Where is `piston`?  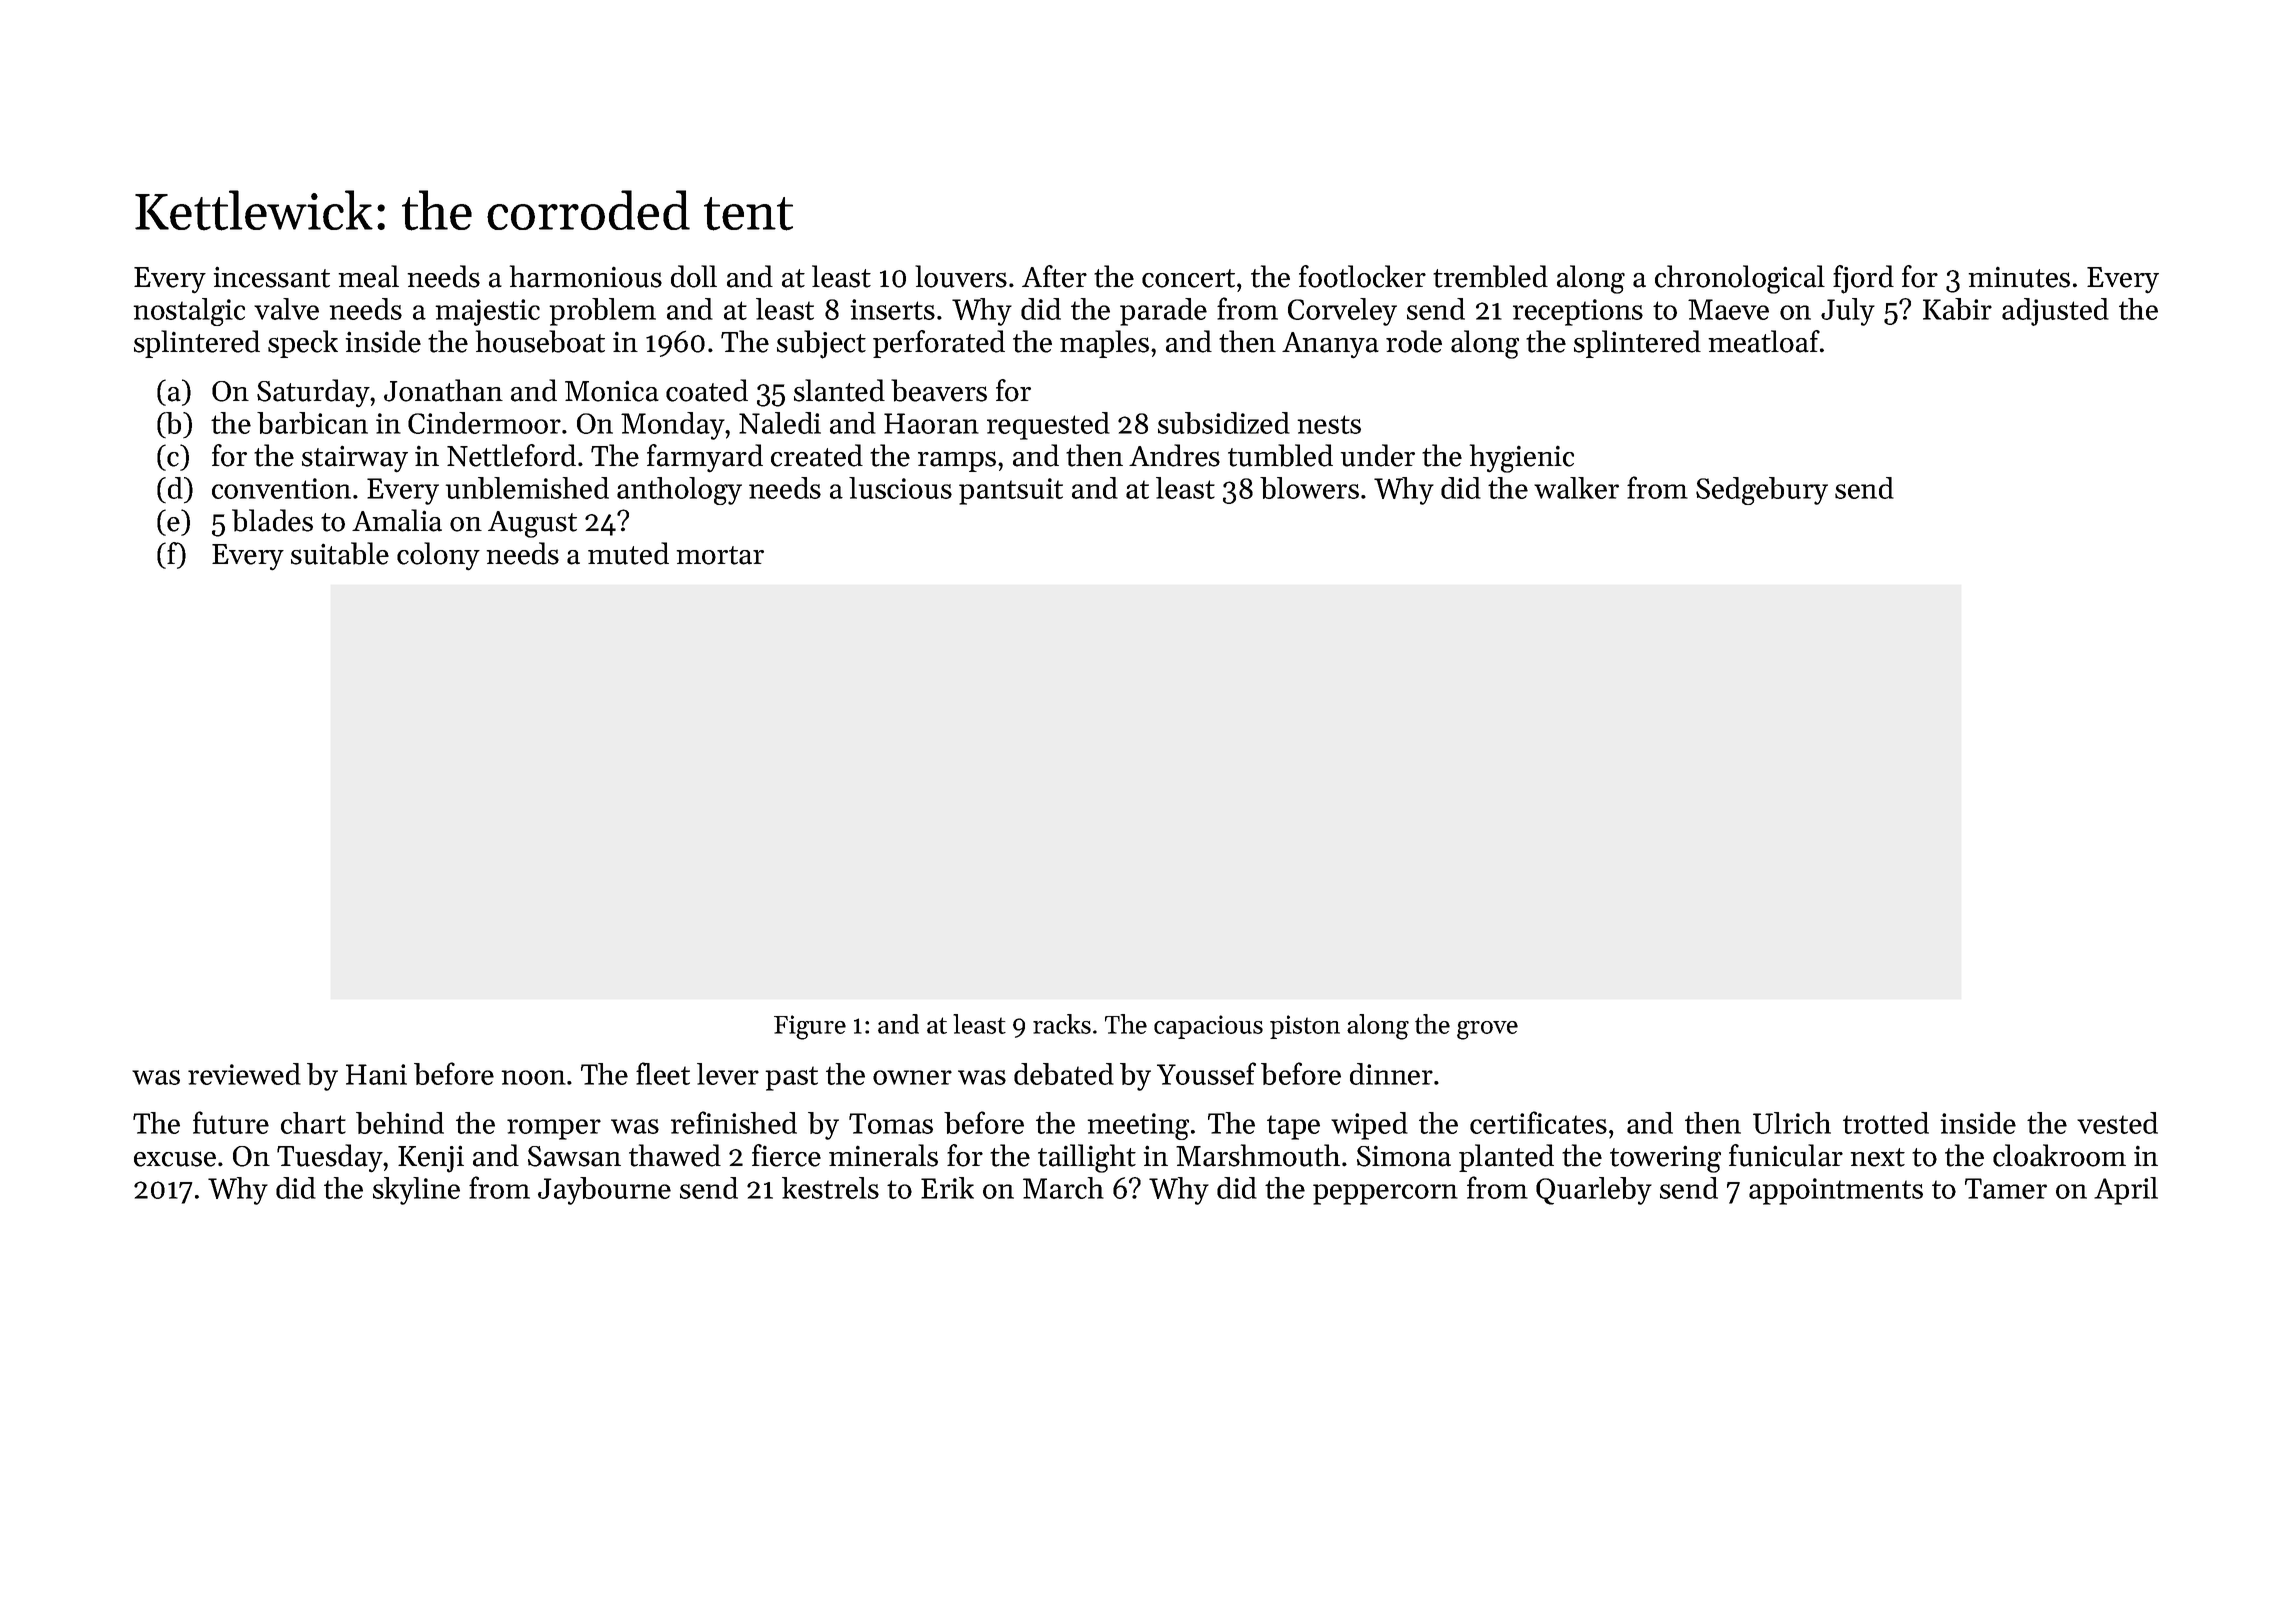 piston is located at coordinates (1305, 1027).
